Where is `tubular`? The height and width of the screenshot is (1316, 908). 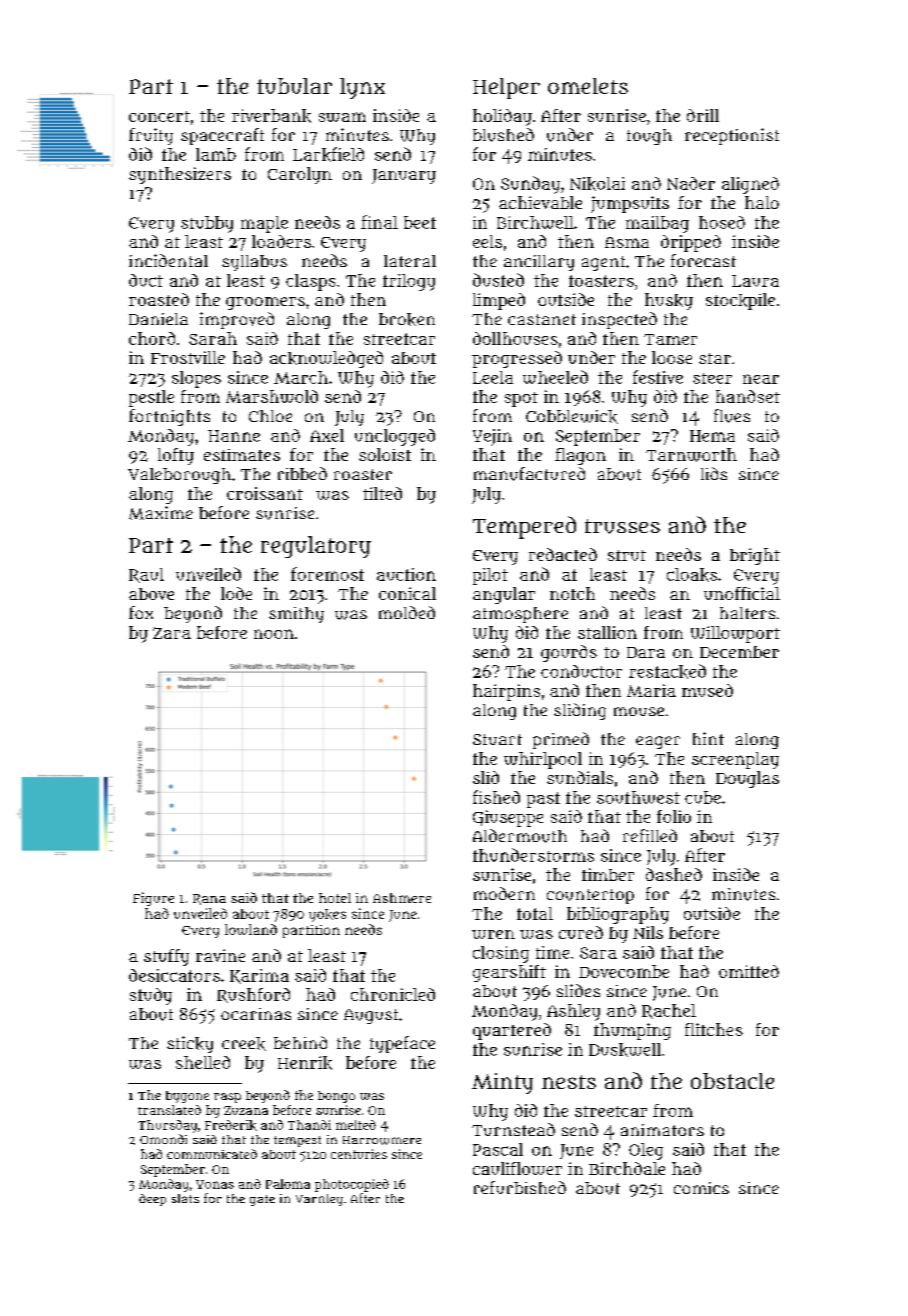
tubular is located at coordinates (294, 86).
